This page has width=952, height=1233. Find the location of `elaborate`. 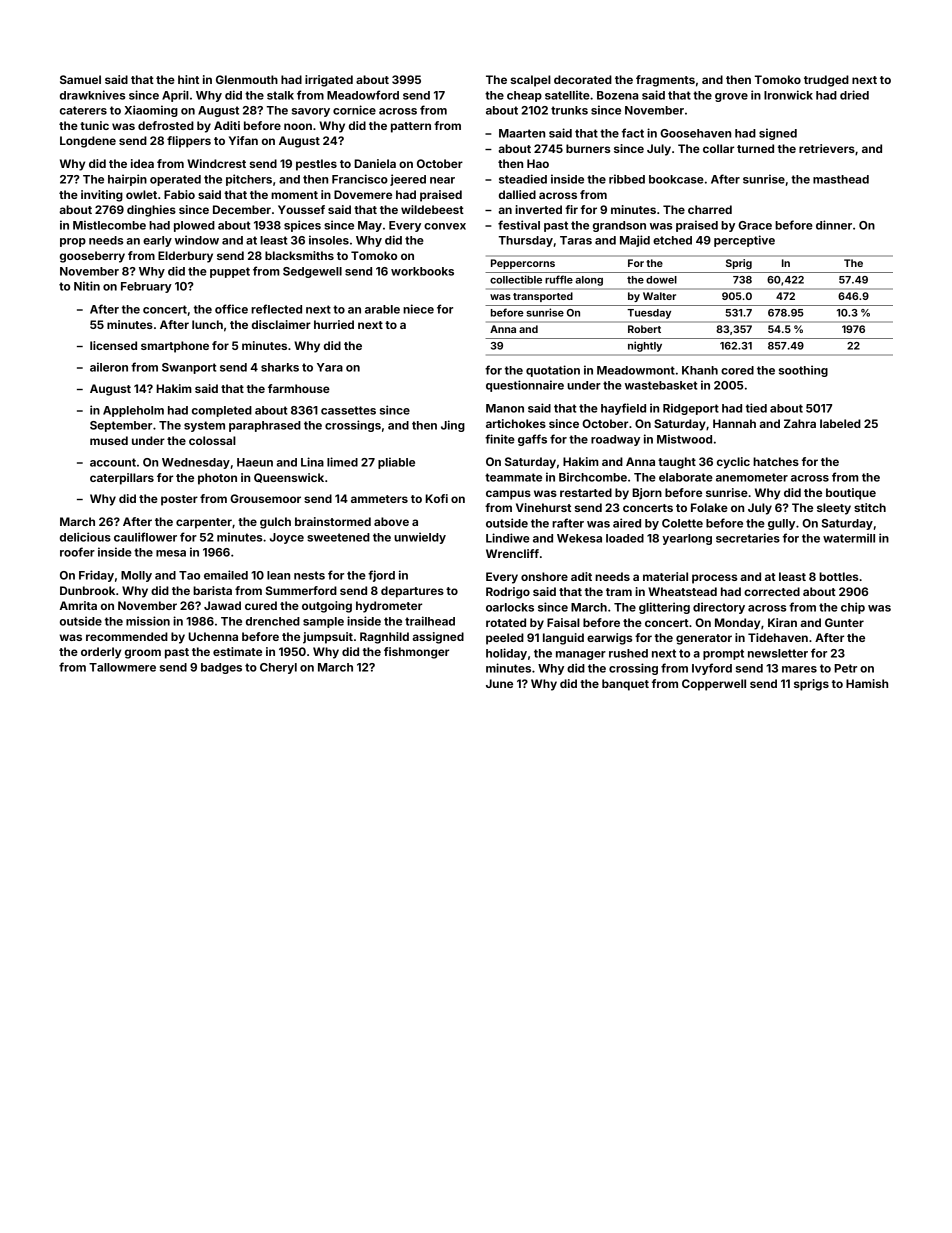

elaborate is located at coordinates (686, 477).
